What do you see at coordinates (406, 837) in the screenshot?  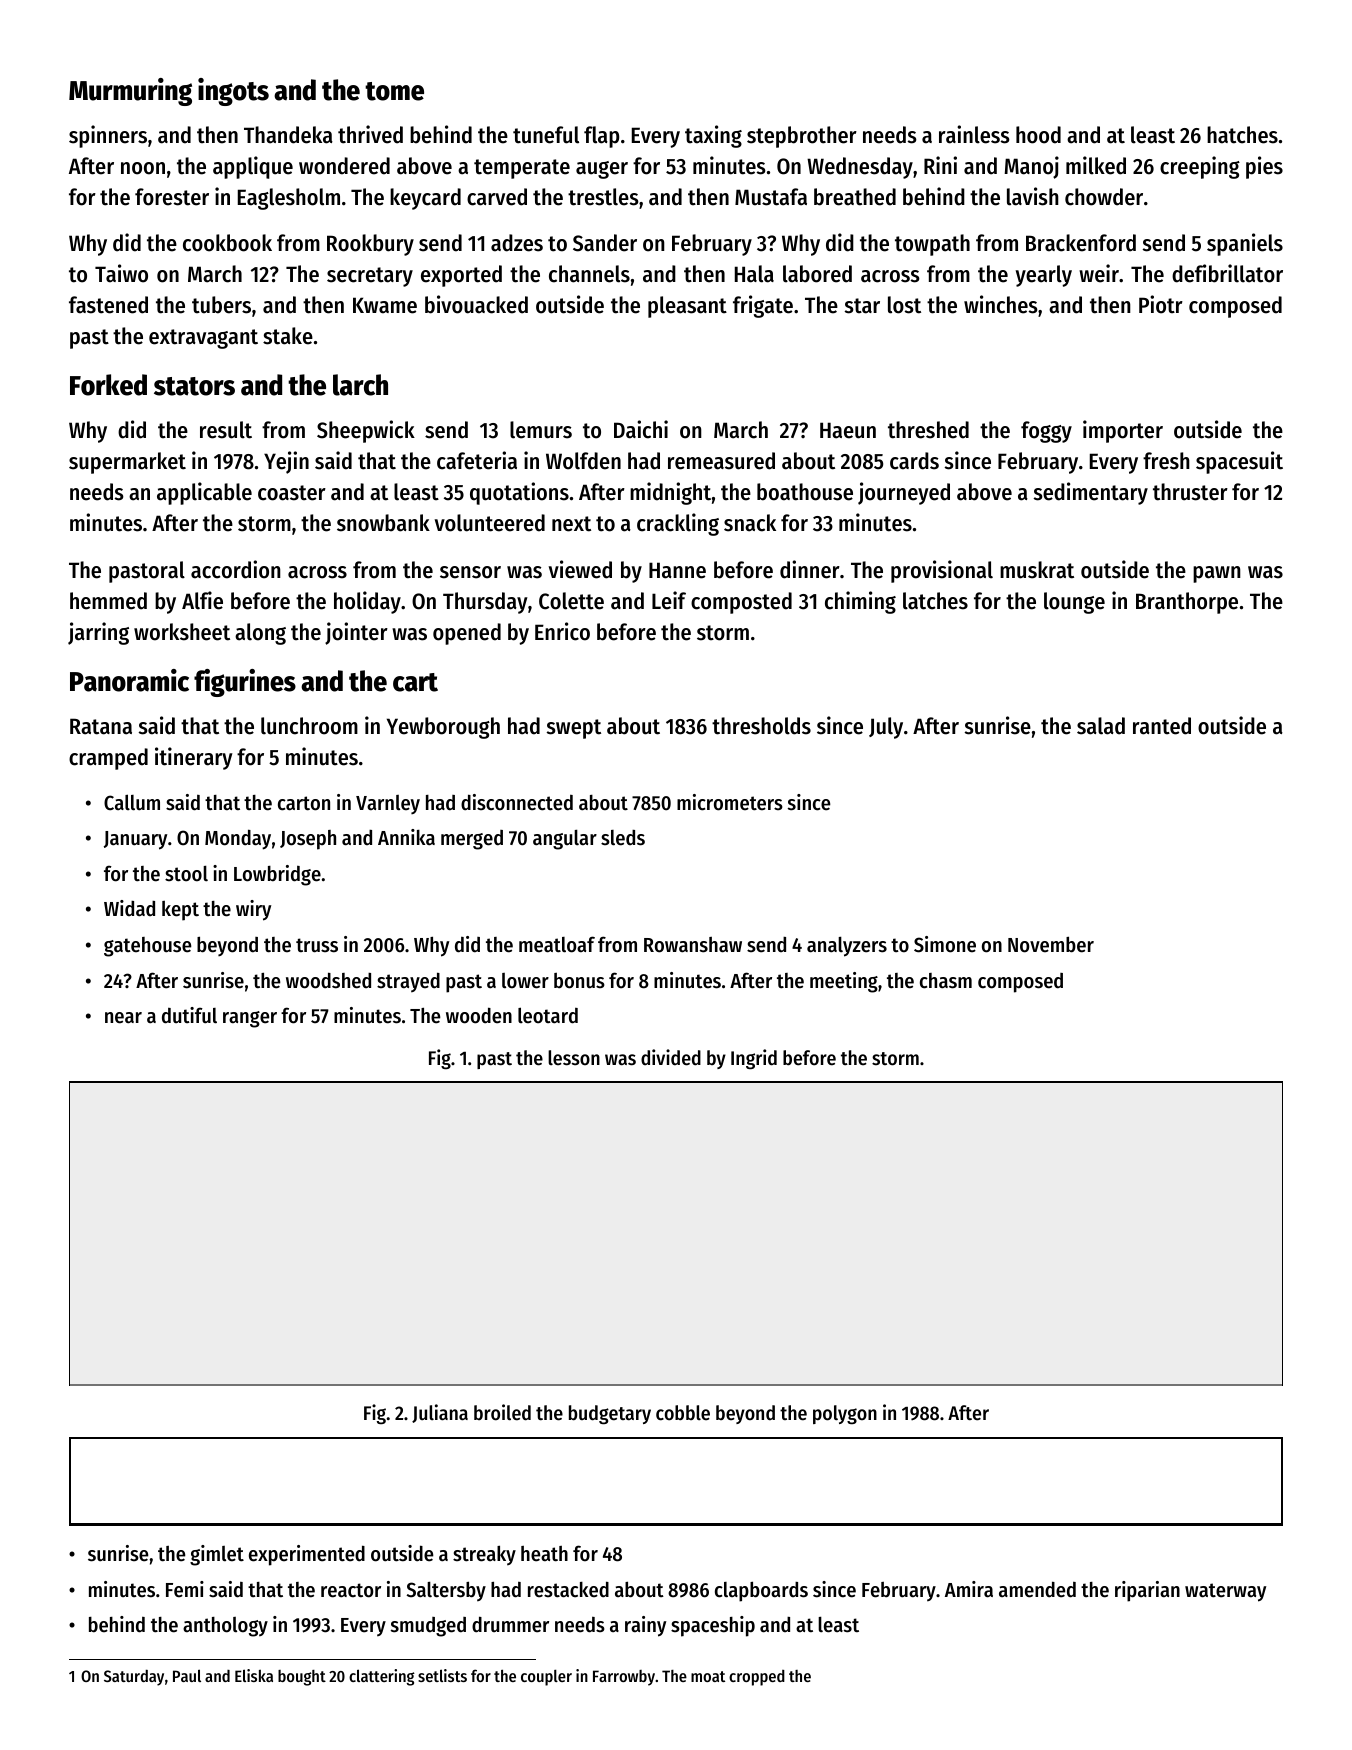 I see `Annika` at bounding box center [406, 837].
